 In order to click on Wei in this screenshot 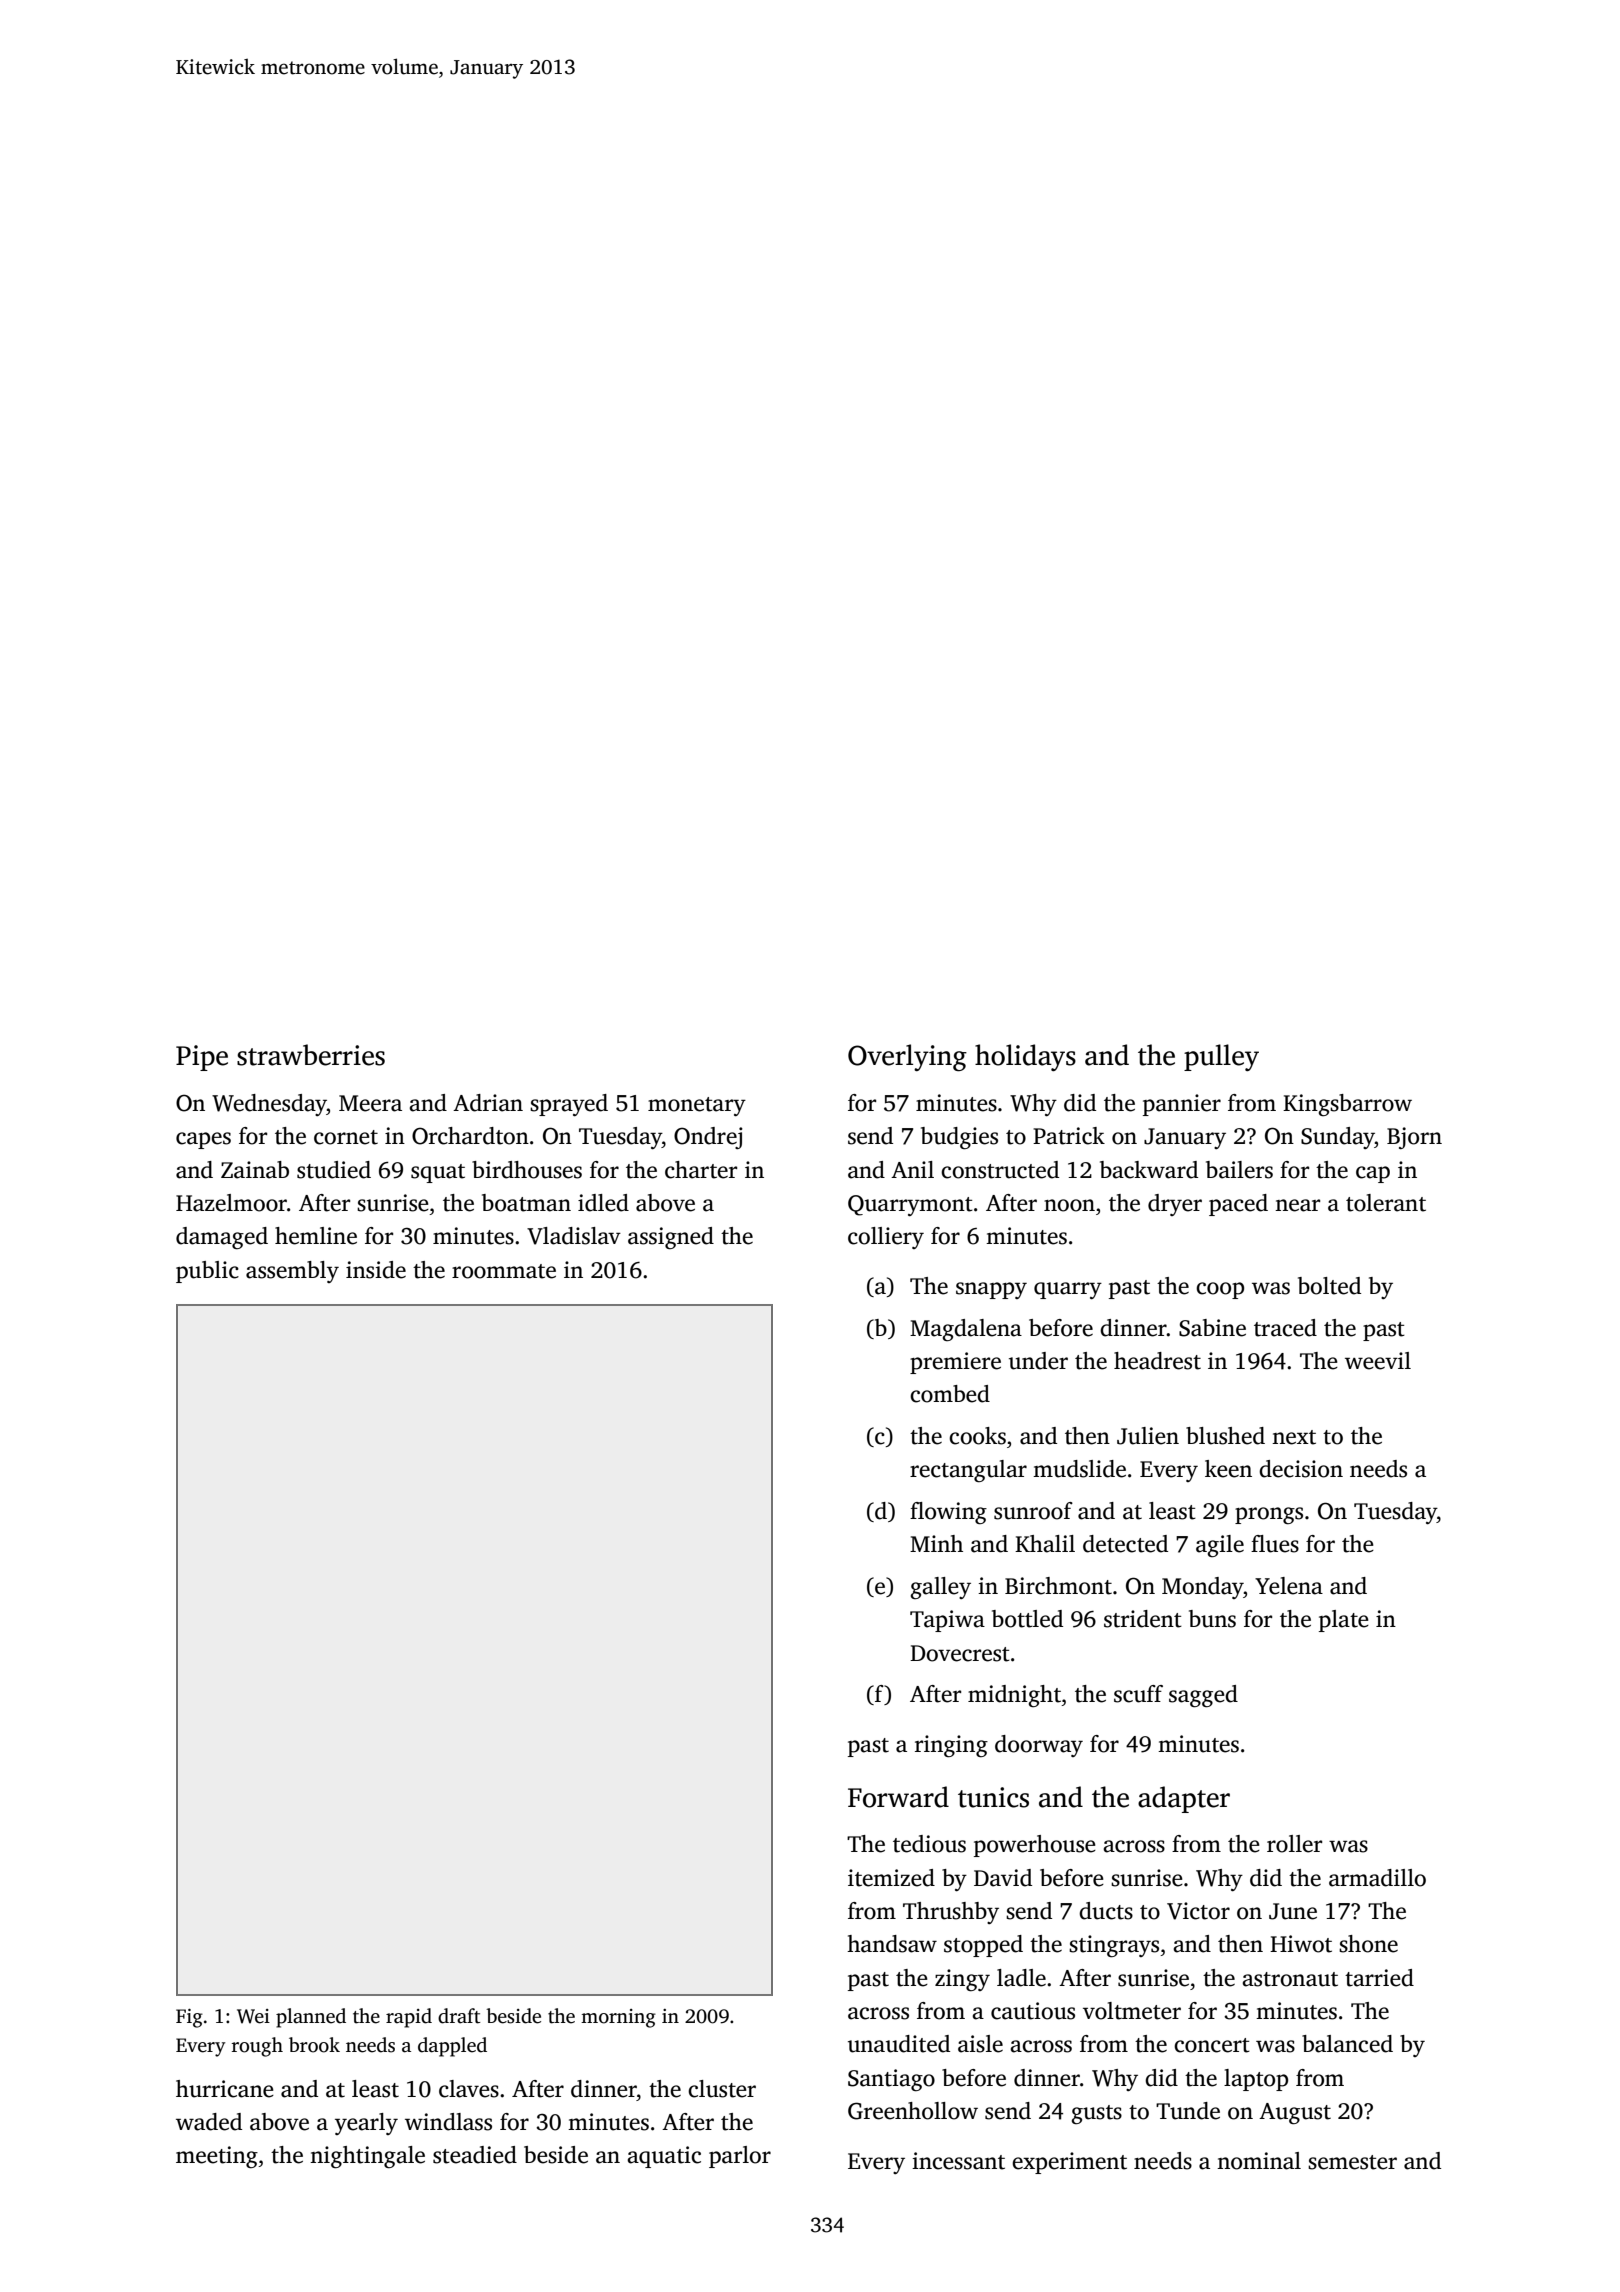, I will do `click(253, 2016)`.
